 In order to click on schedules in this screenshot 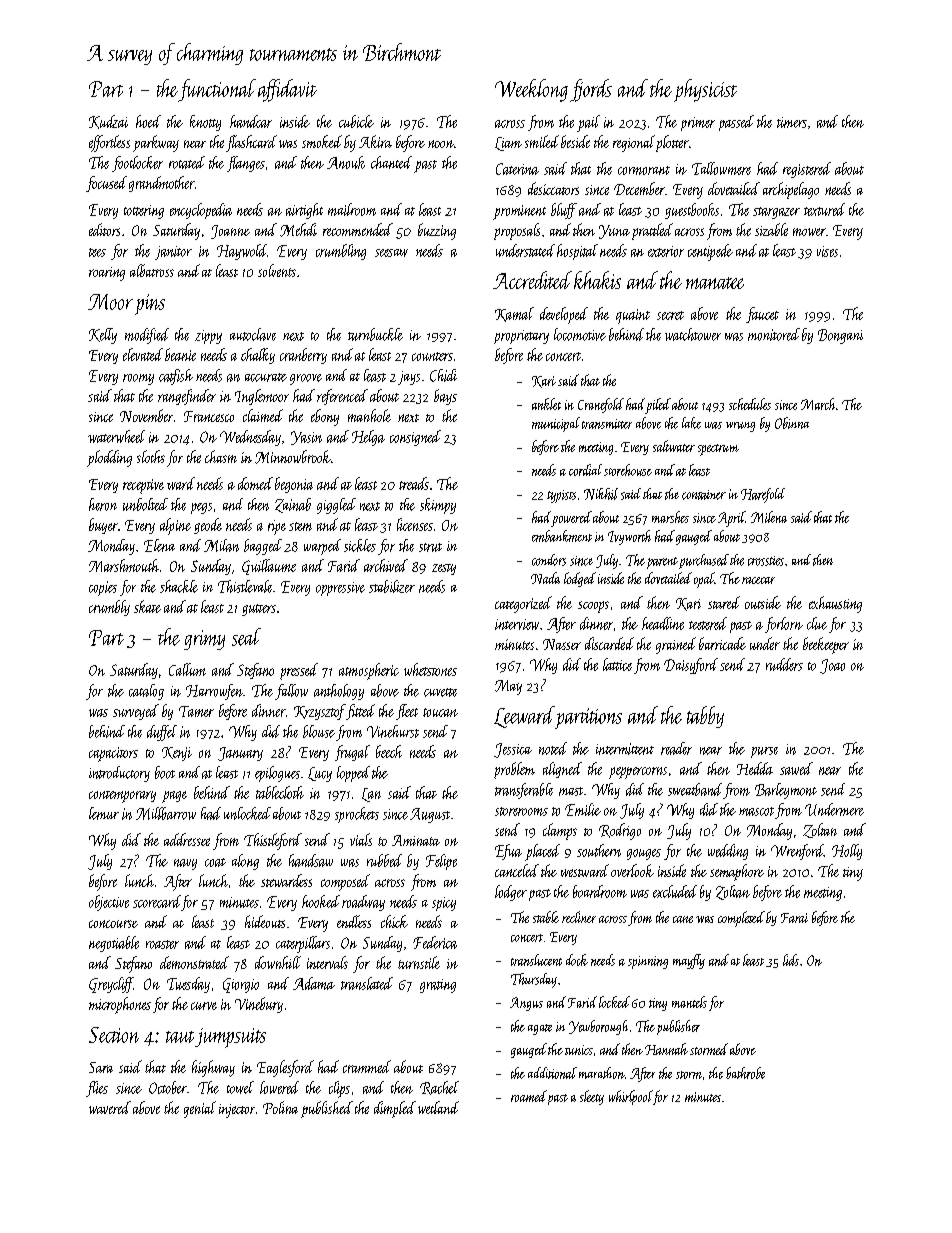, I will do `click(750, 404)`.
